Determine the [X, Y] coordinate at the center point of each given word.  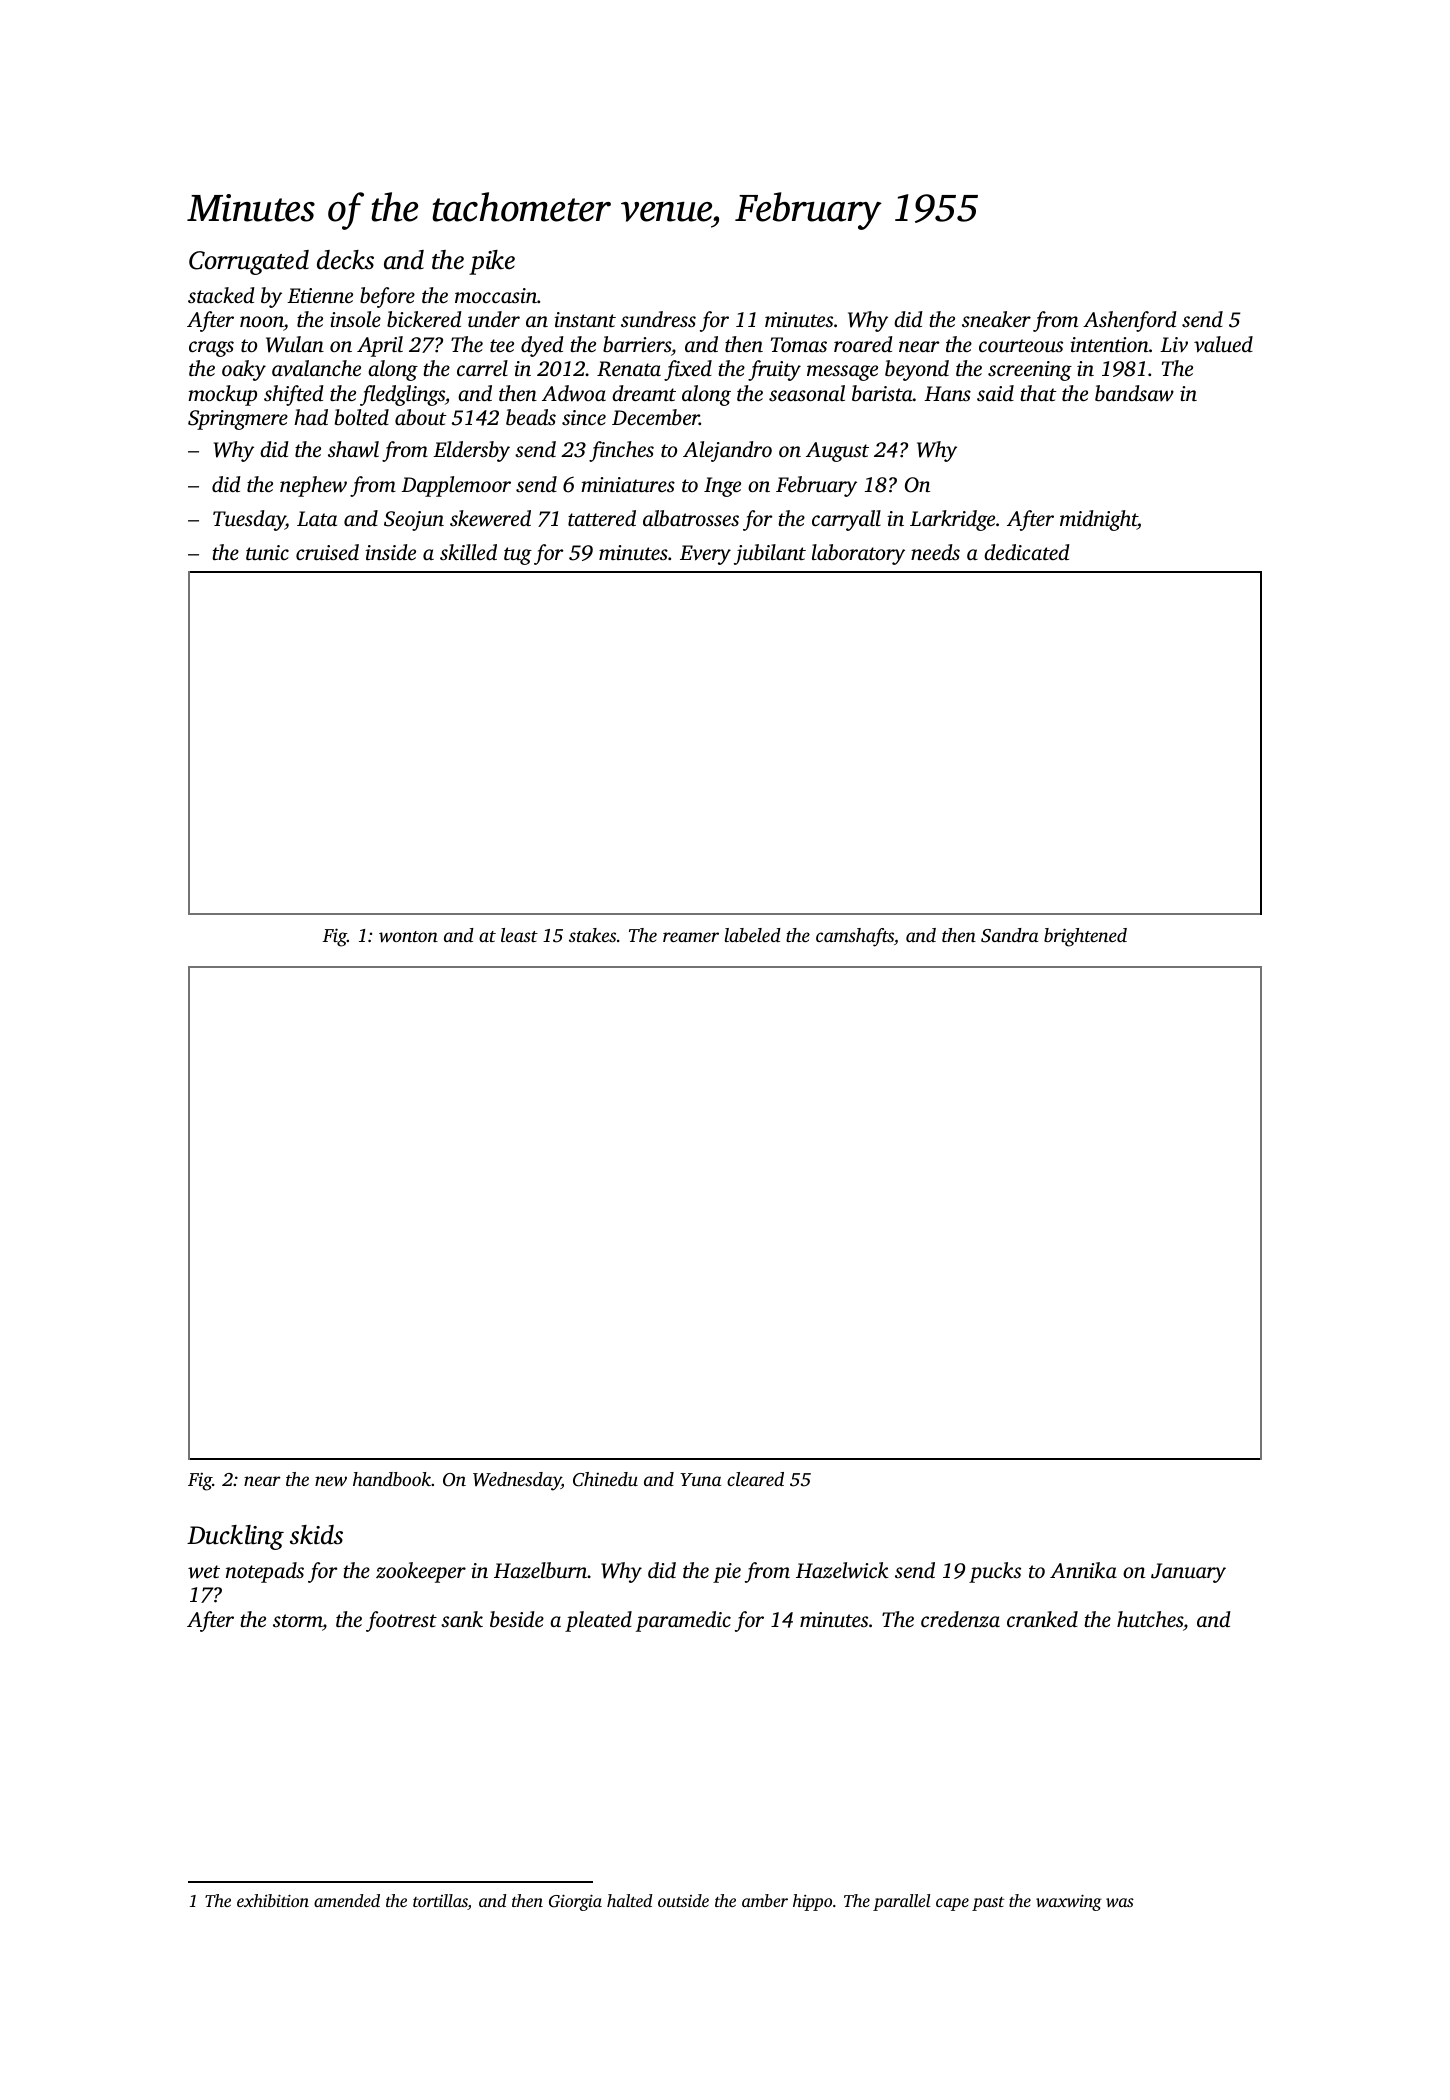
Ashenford [1130, 321]
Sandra [1009, 935]
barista [882, 393]
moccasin [496, 295]
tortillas [440, 1902]
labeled [753, 935]
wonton [408, 936]
